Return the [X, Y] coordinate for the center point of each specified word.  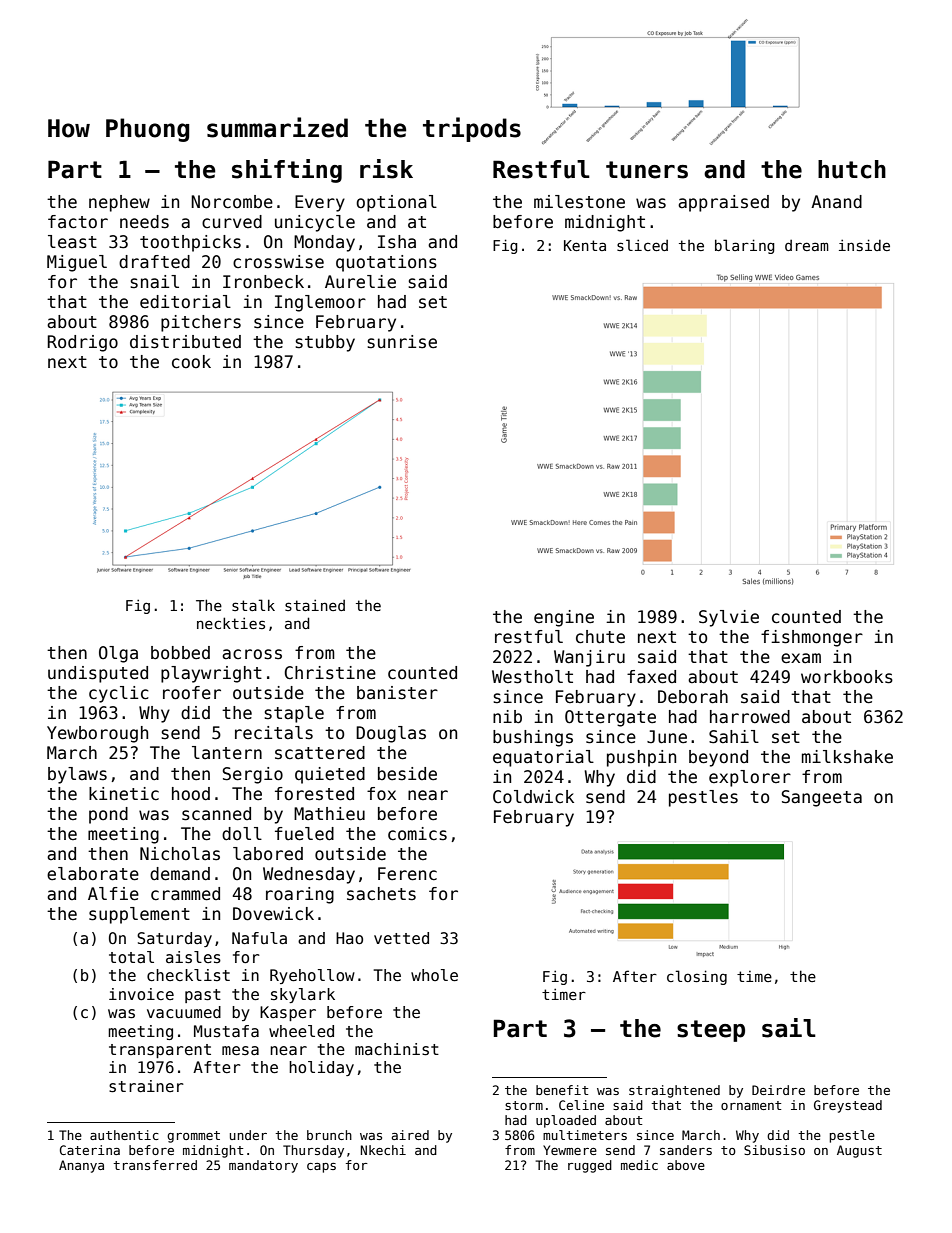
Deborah [693, 697]
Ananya [81, 1166]
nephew [119, 203]
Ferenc [407, 874]
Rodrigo [83, 343]
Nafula [259, 938]
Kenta [585, 245]
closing [697, 977]
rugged [590, 1166]
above [686, 1165]
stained [315, 605]
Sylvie [729, 618]
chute [600, 637]
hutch [852, 169]
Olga [118, 654]
